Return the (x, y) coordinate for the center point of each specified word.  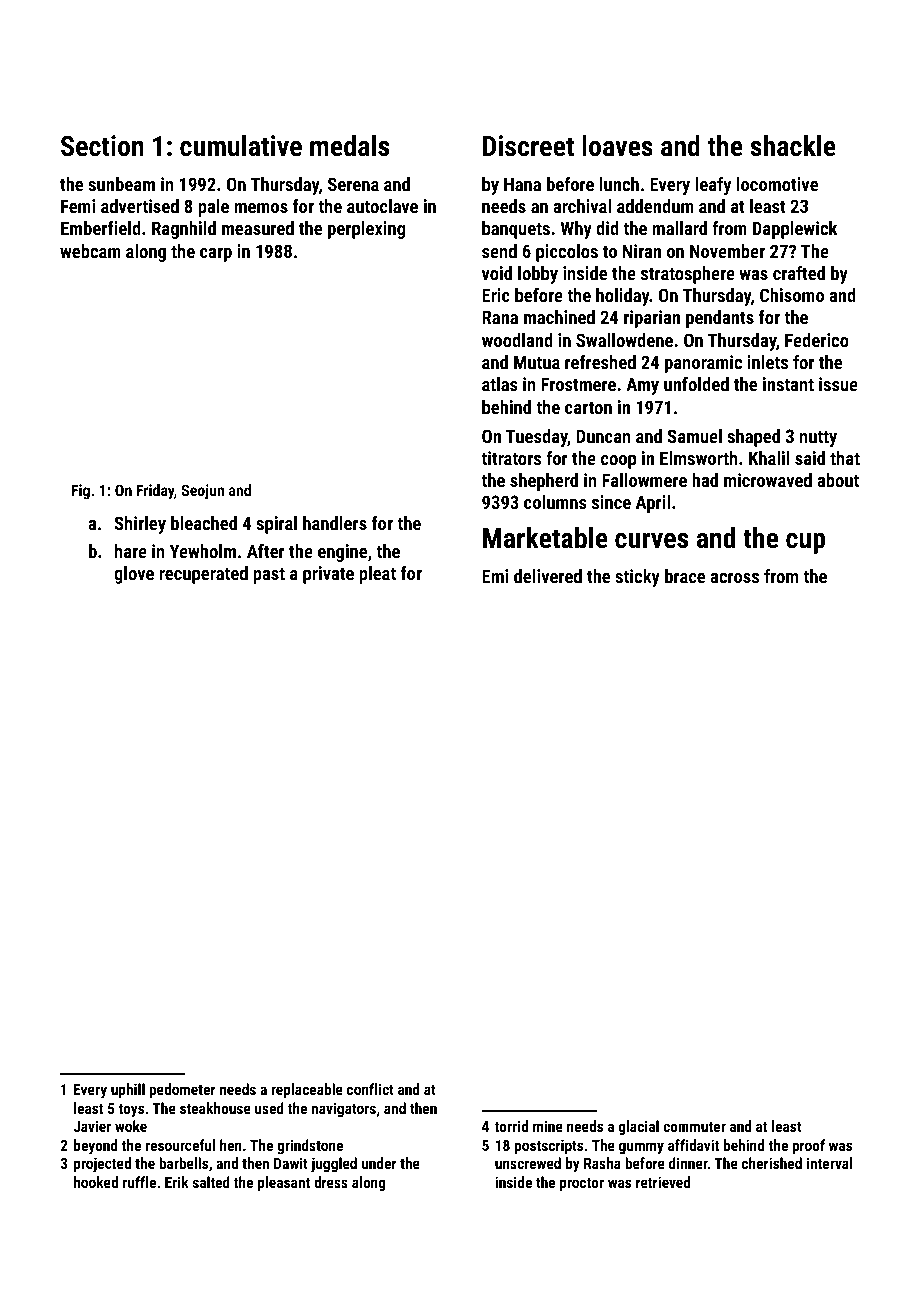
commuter (694, 1127)
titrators (511, 458)
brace (685, 576)
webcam (90, 251)
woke (131, 1126)
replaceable (307, 1090)
